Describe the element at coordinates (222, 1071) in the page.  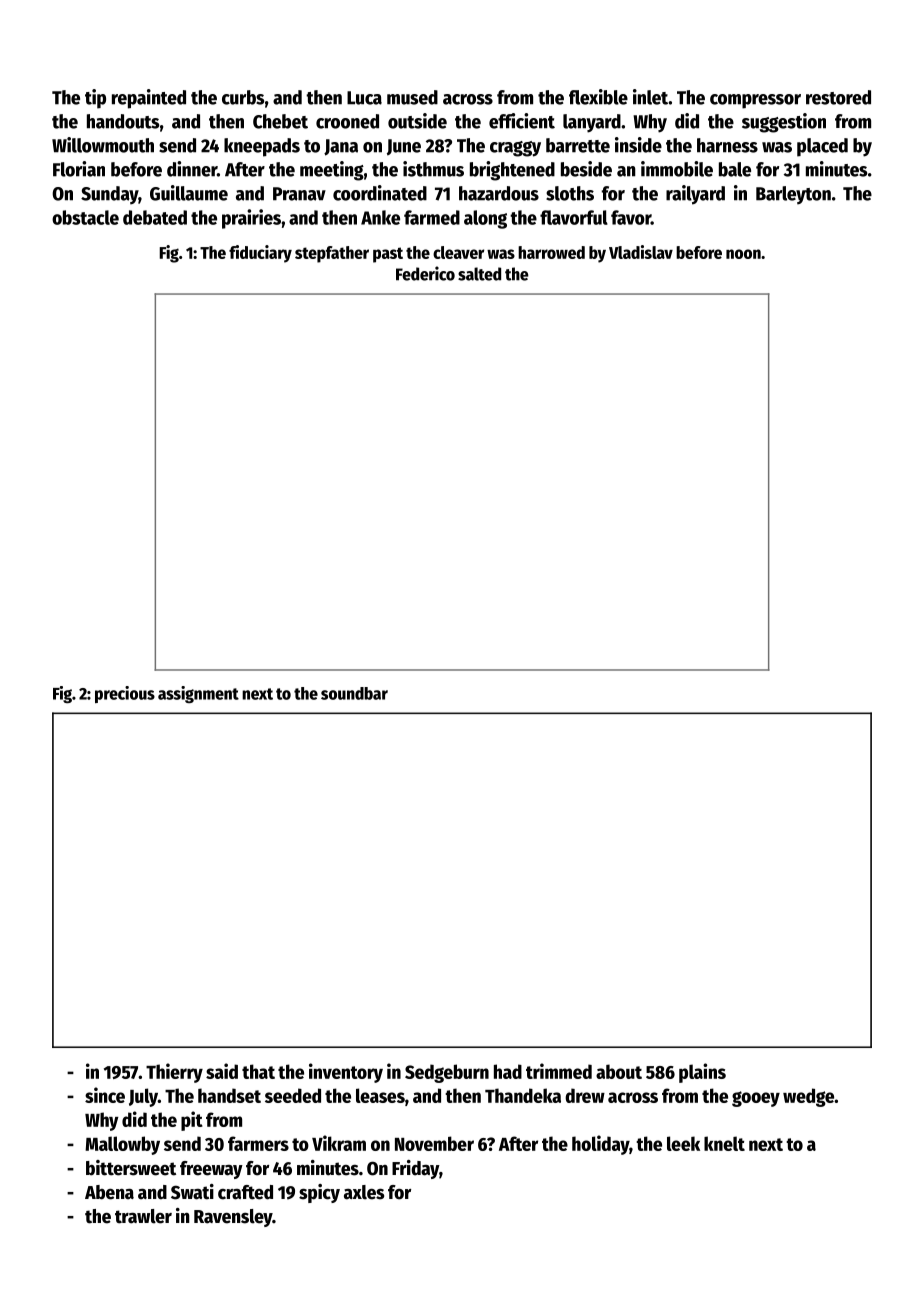
I see `said` at that location.
